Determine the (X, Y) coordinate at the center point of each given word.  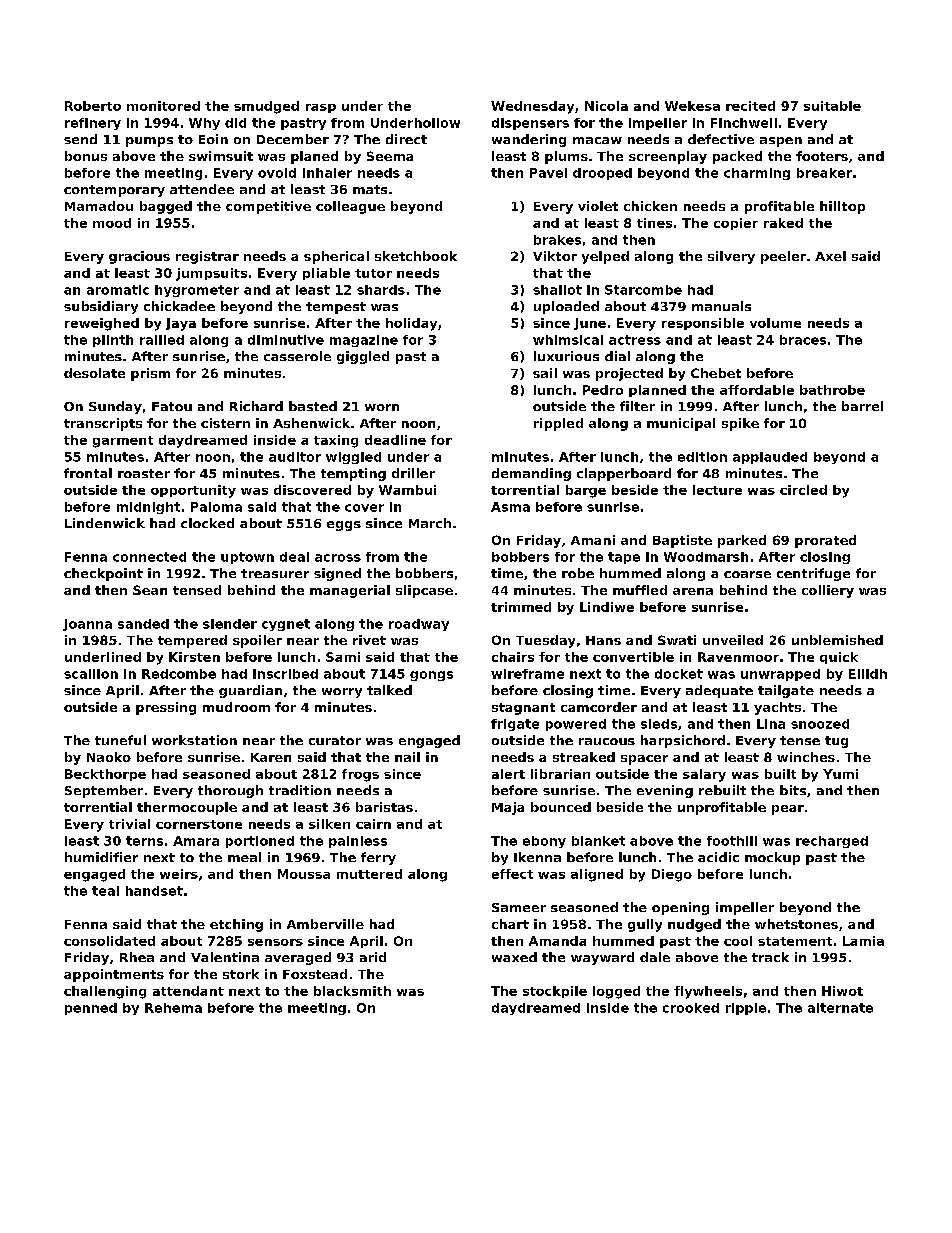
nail (407, 757)
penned (91, 1009)
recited (750, 106)
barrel (862, 406)
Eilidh (868, 674)
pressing (166, 708)
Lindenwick (105, 523)
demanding (531, 474)
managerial (350, 591)
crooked (691, 1008)
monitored (163, 106)
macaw (597, 140)
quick (839, 658)
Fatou (172, 406)
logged (616, 992)
